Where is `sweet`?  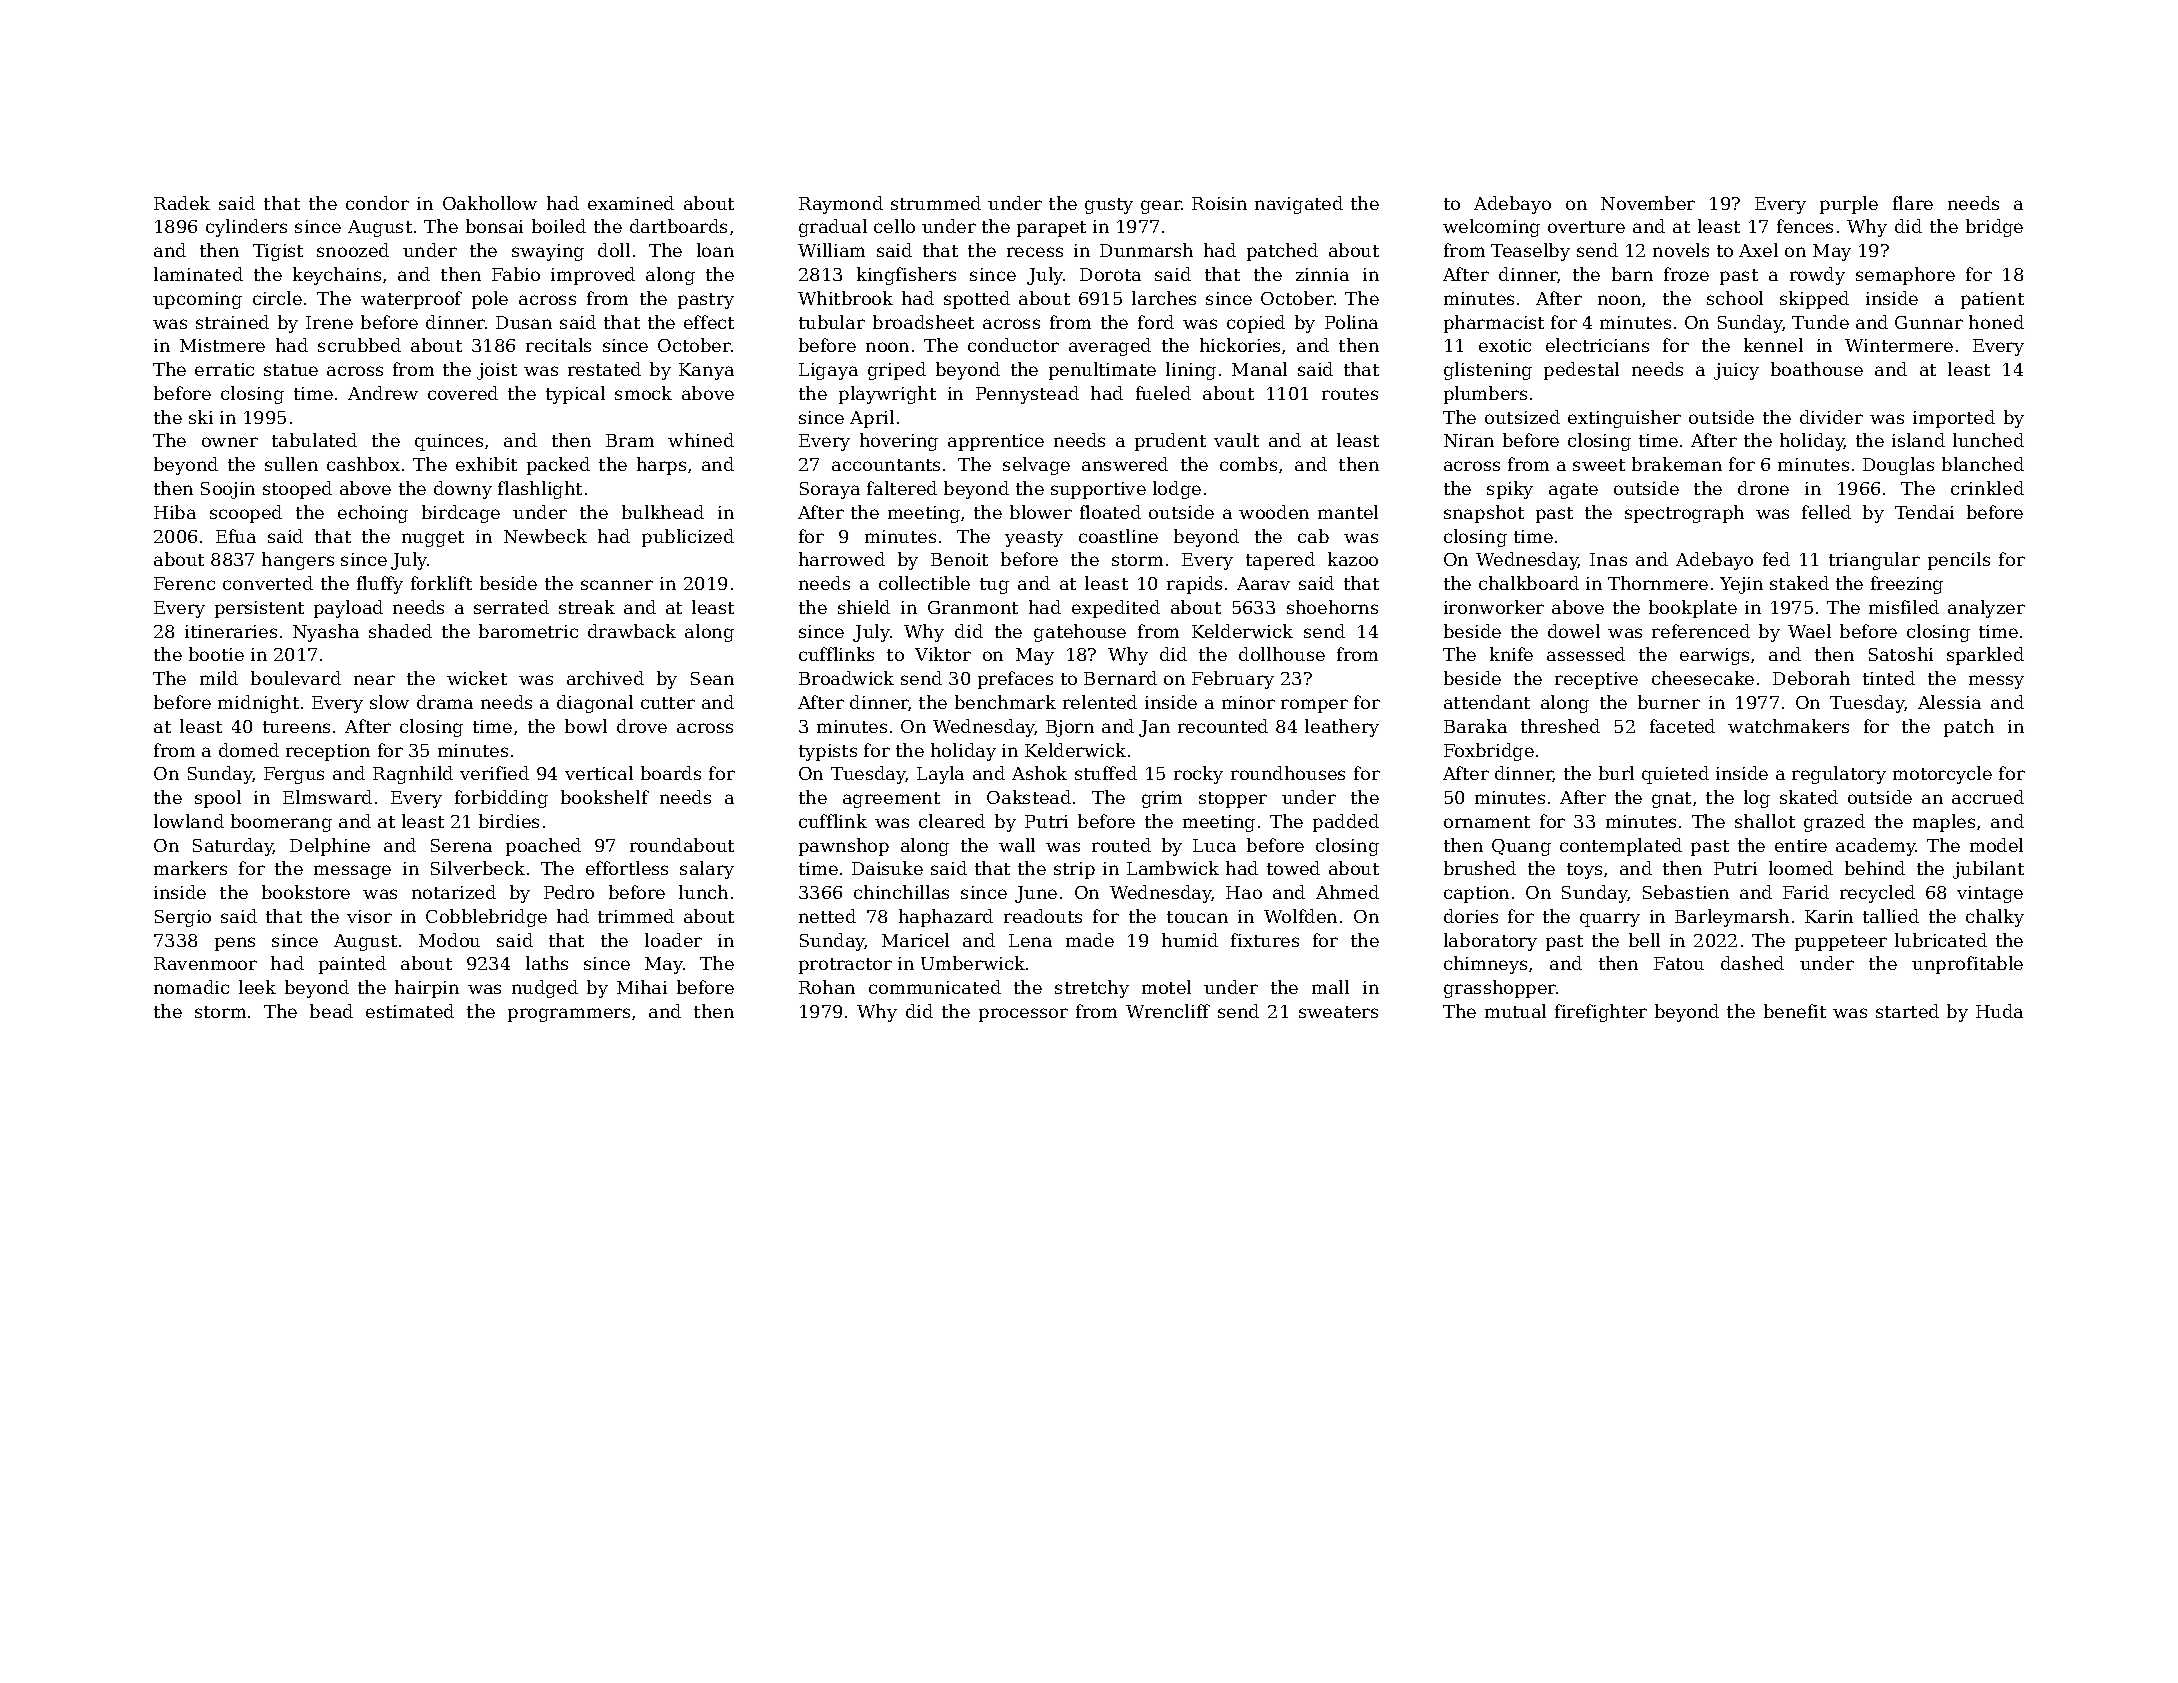
sweet is located at coordinates (1599, 465).
